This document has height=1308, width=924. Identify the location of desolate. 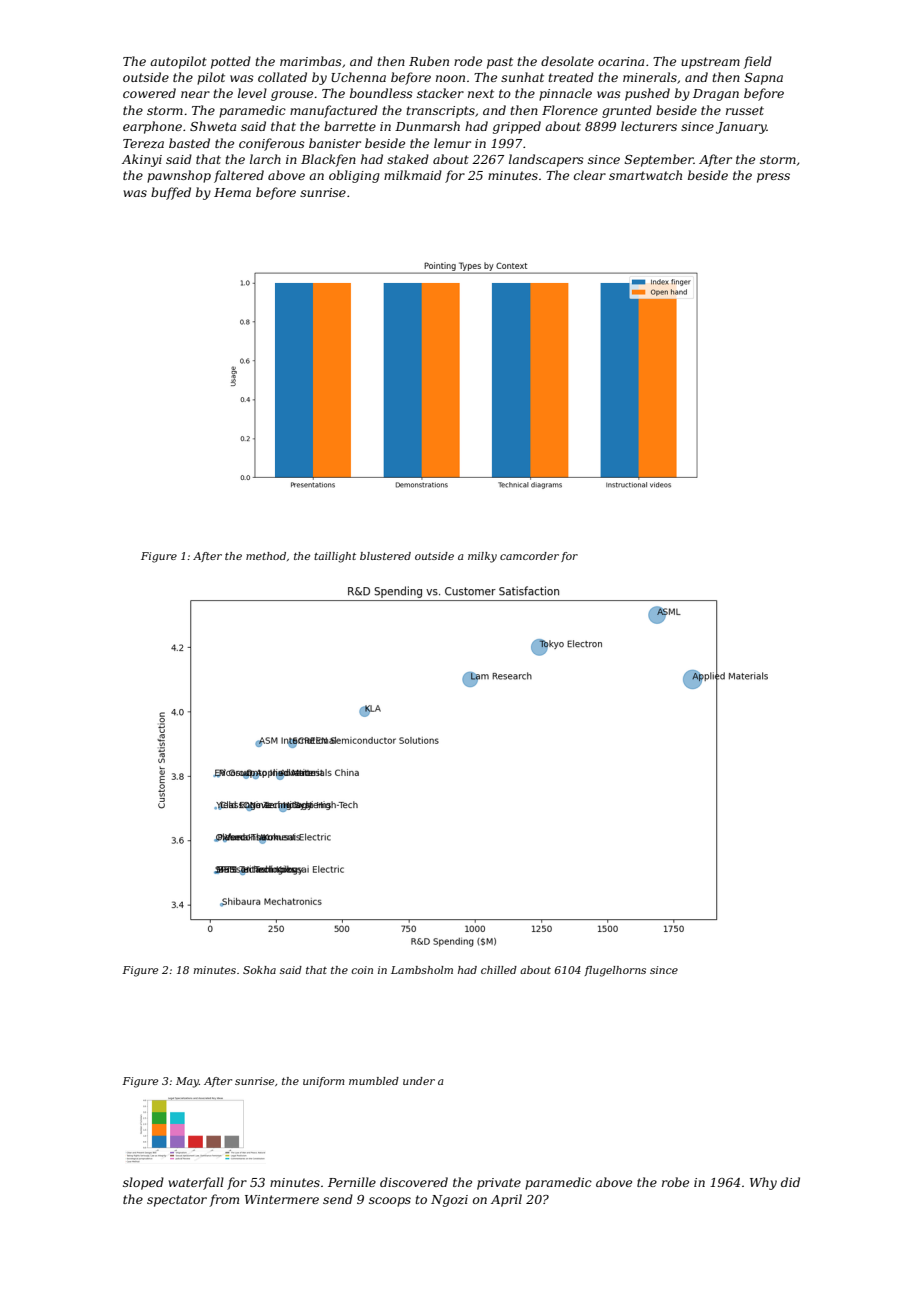
(567, 61).
